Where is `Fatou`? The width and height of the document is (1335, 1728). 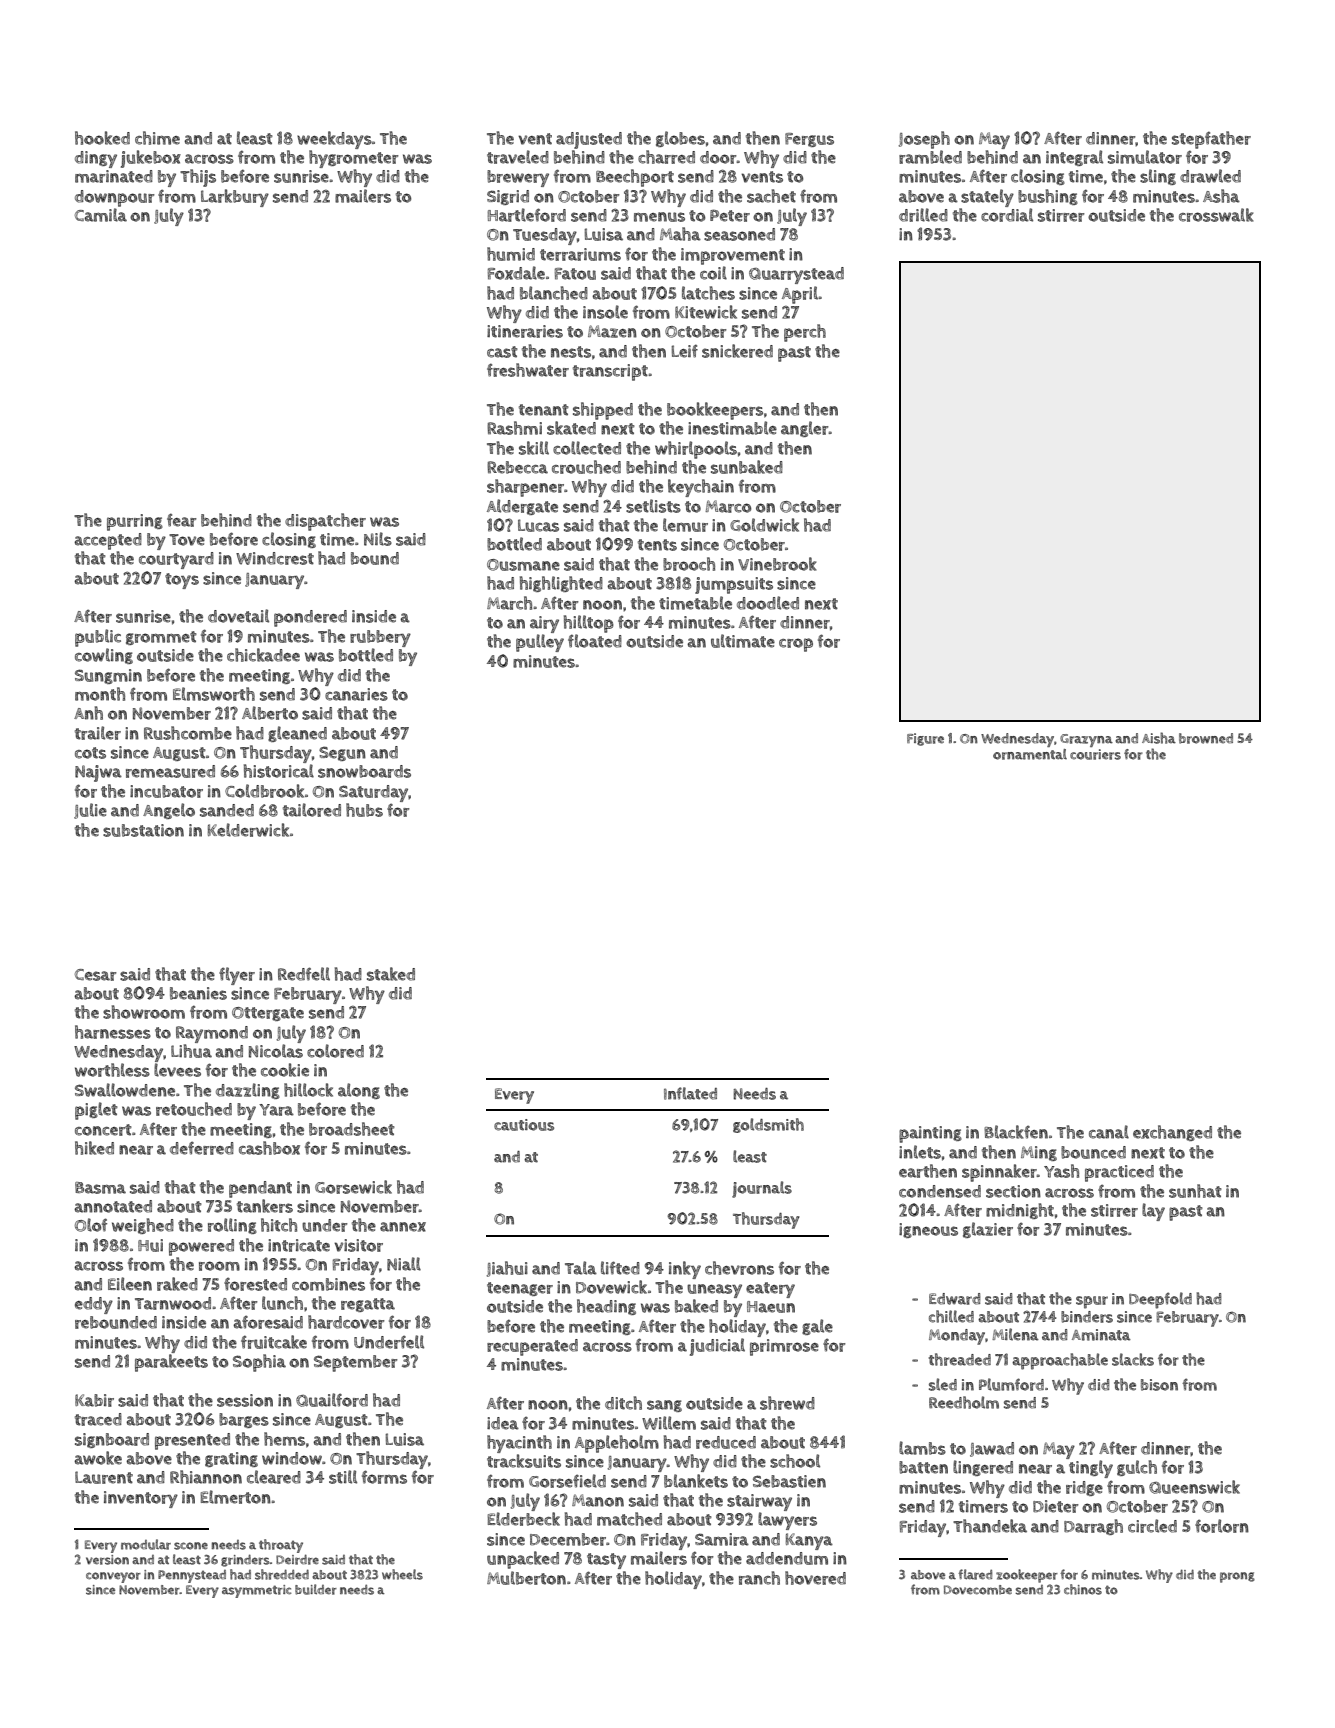 Fatou is located at coordinates (575, 274).
